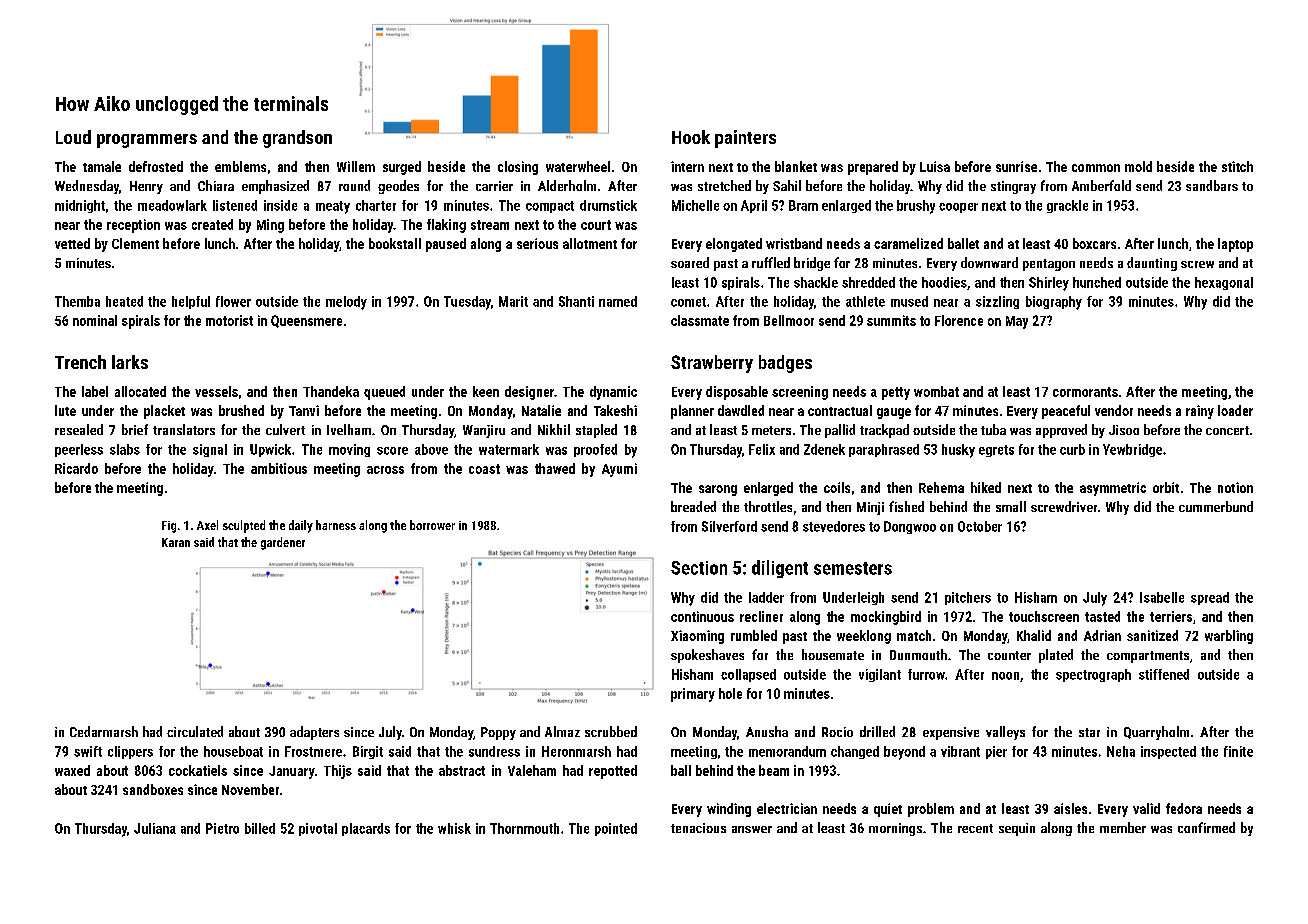  Describe the element at coordinates (537, 243) in the screenshot. I see `serious` at that location.
